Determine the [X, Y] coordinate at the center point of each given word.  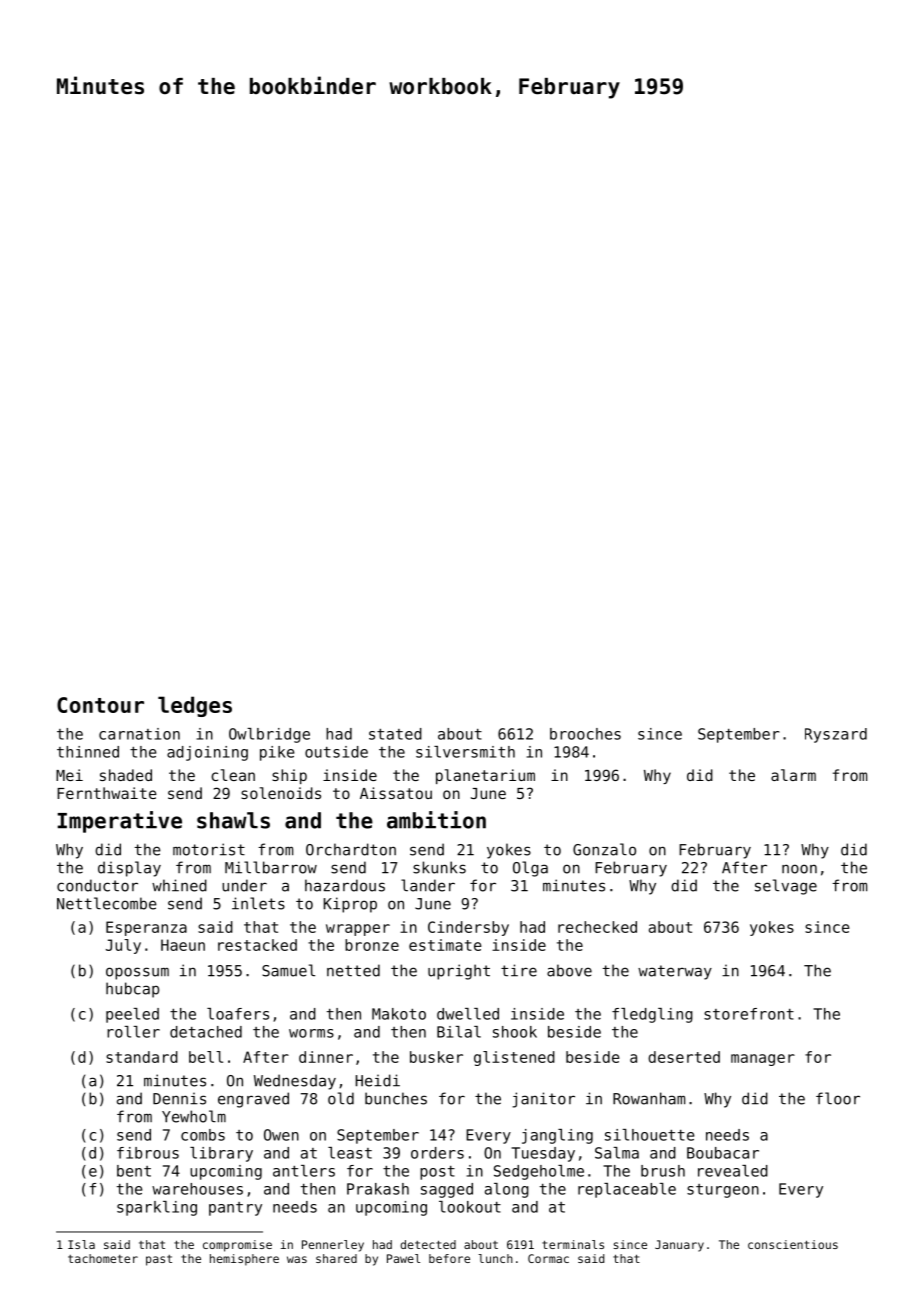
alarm [793, 775]
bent [134, 1171]
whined [179, 885]
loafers [238, 1014]
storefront [749, 1014]
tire [519, 970]
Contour [100, 705]
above [569, 970]
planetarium [485, 776]
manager [763, 1060]
